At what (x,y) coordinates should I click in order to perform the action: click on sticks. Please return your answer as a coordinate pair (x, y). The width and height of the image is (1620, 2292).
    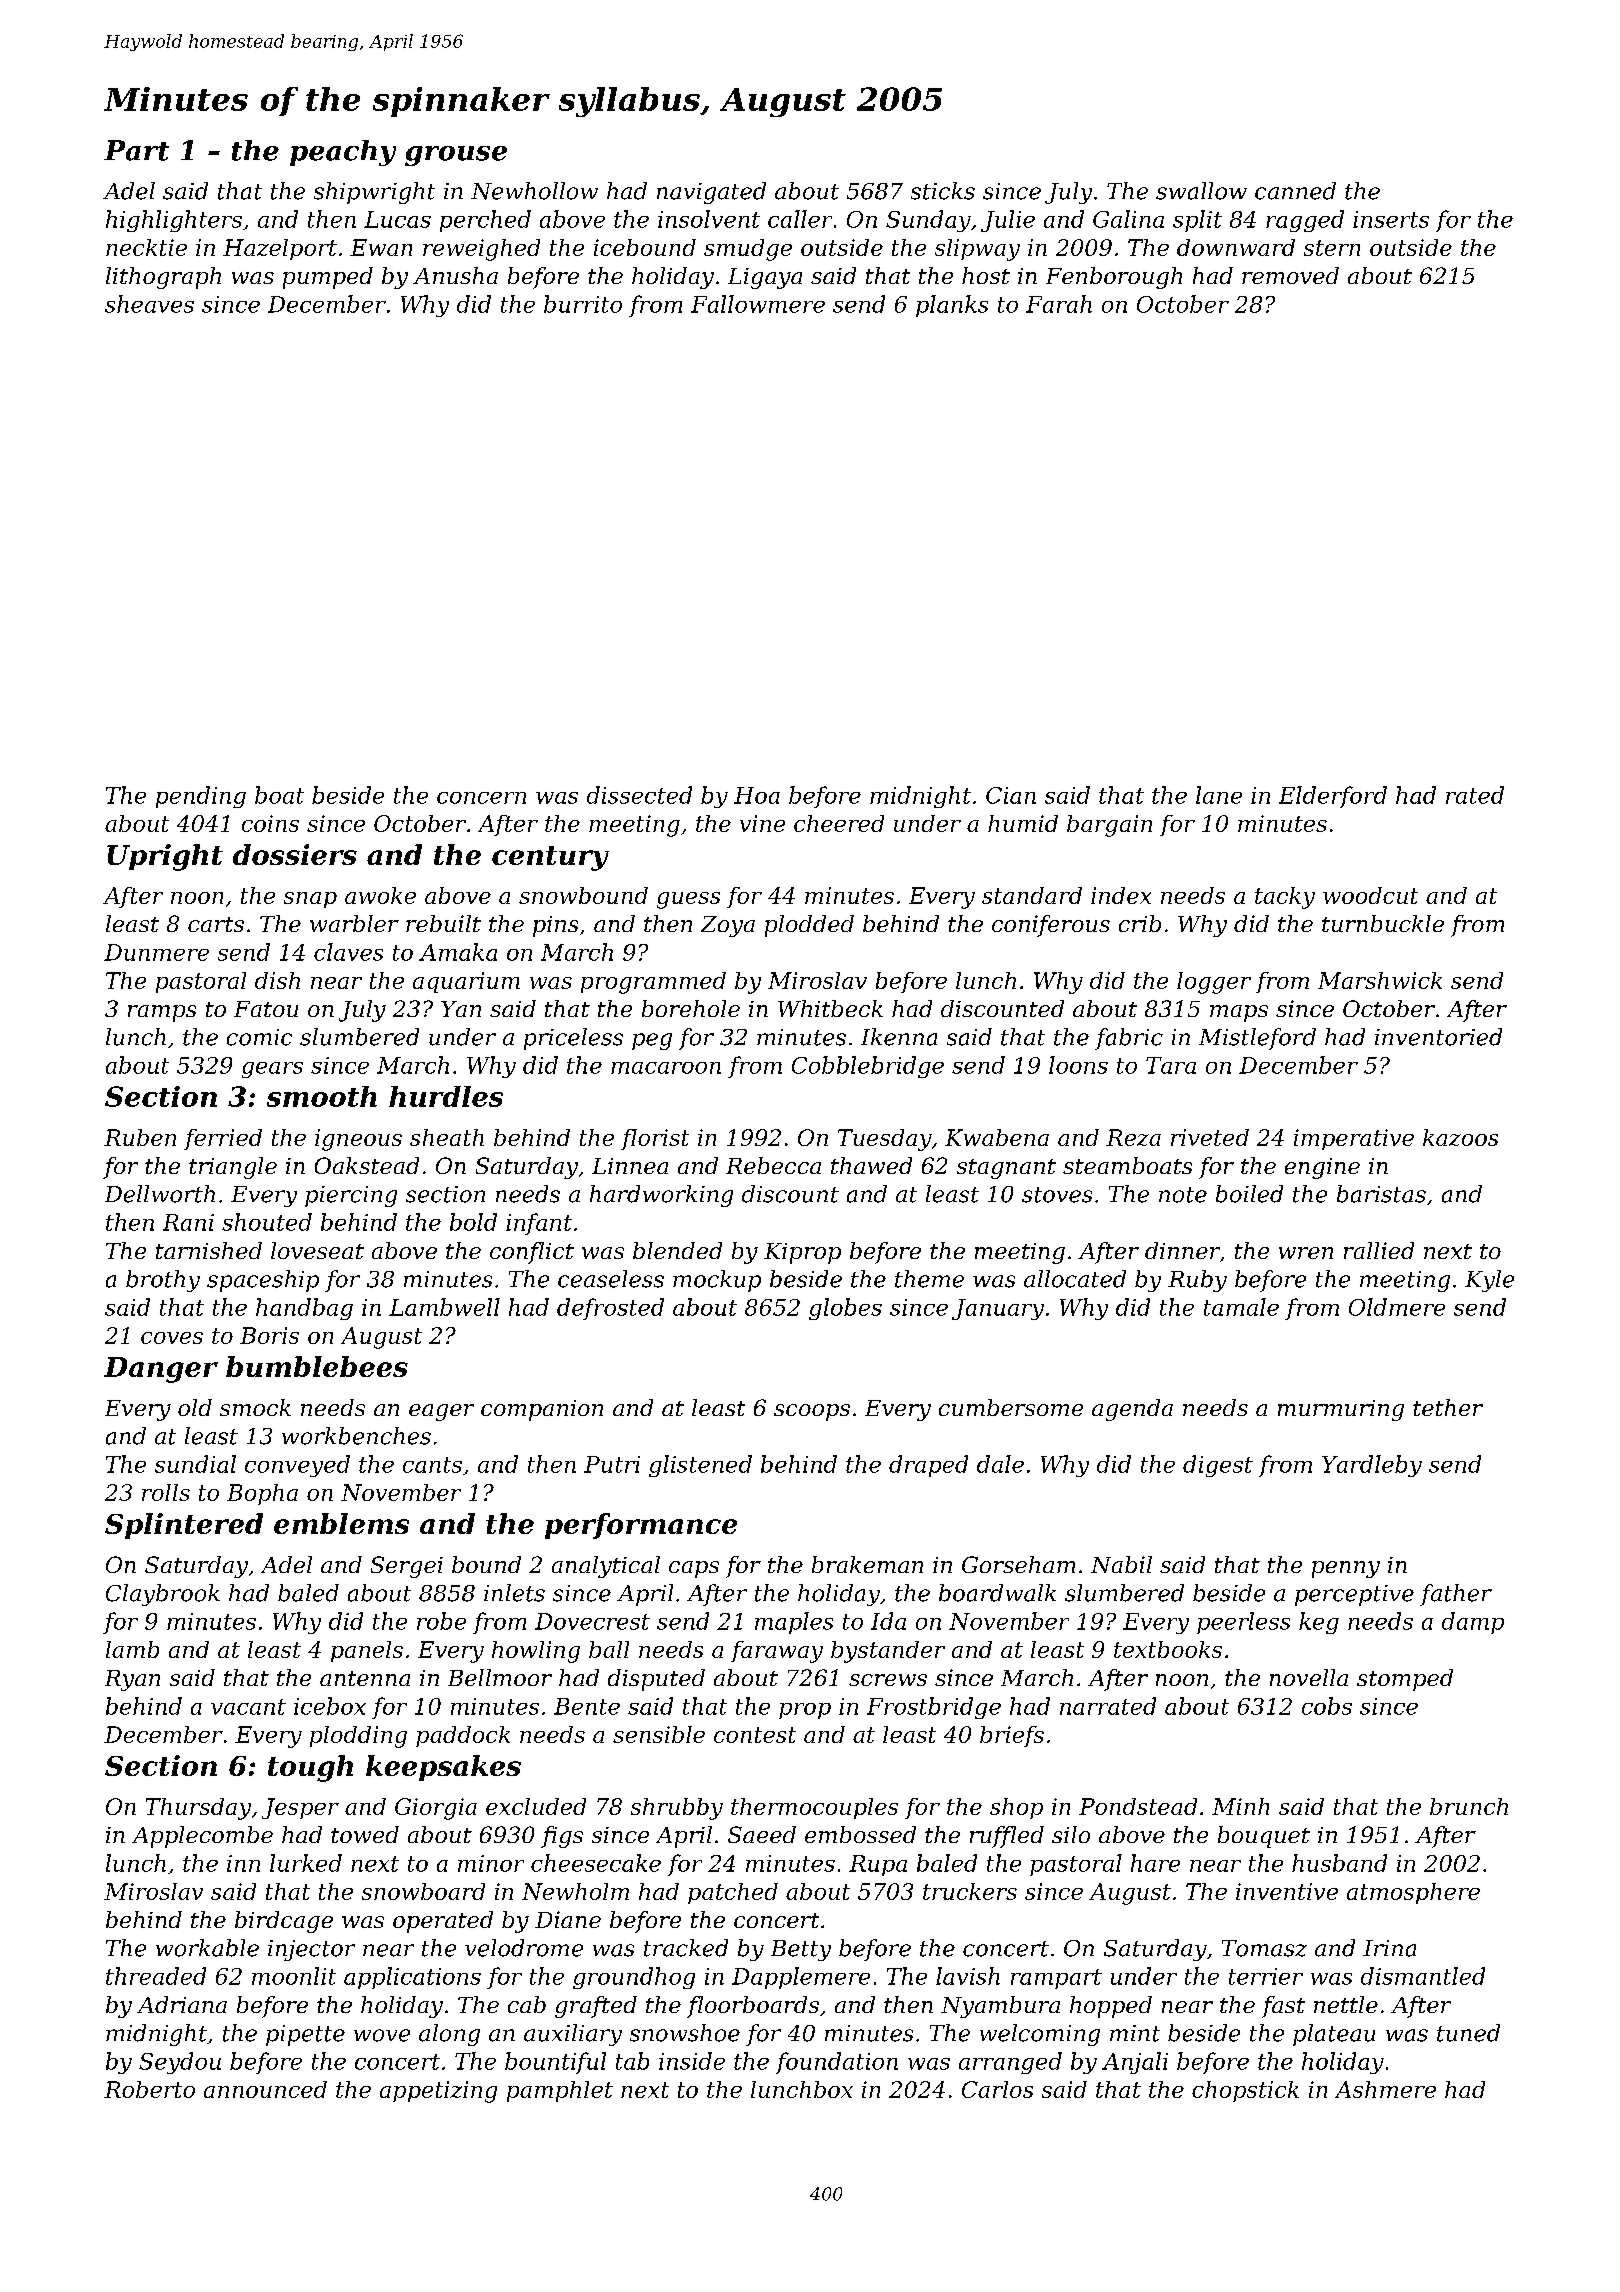
    Looking at the image, I should click on (943, 191).
